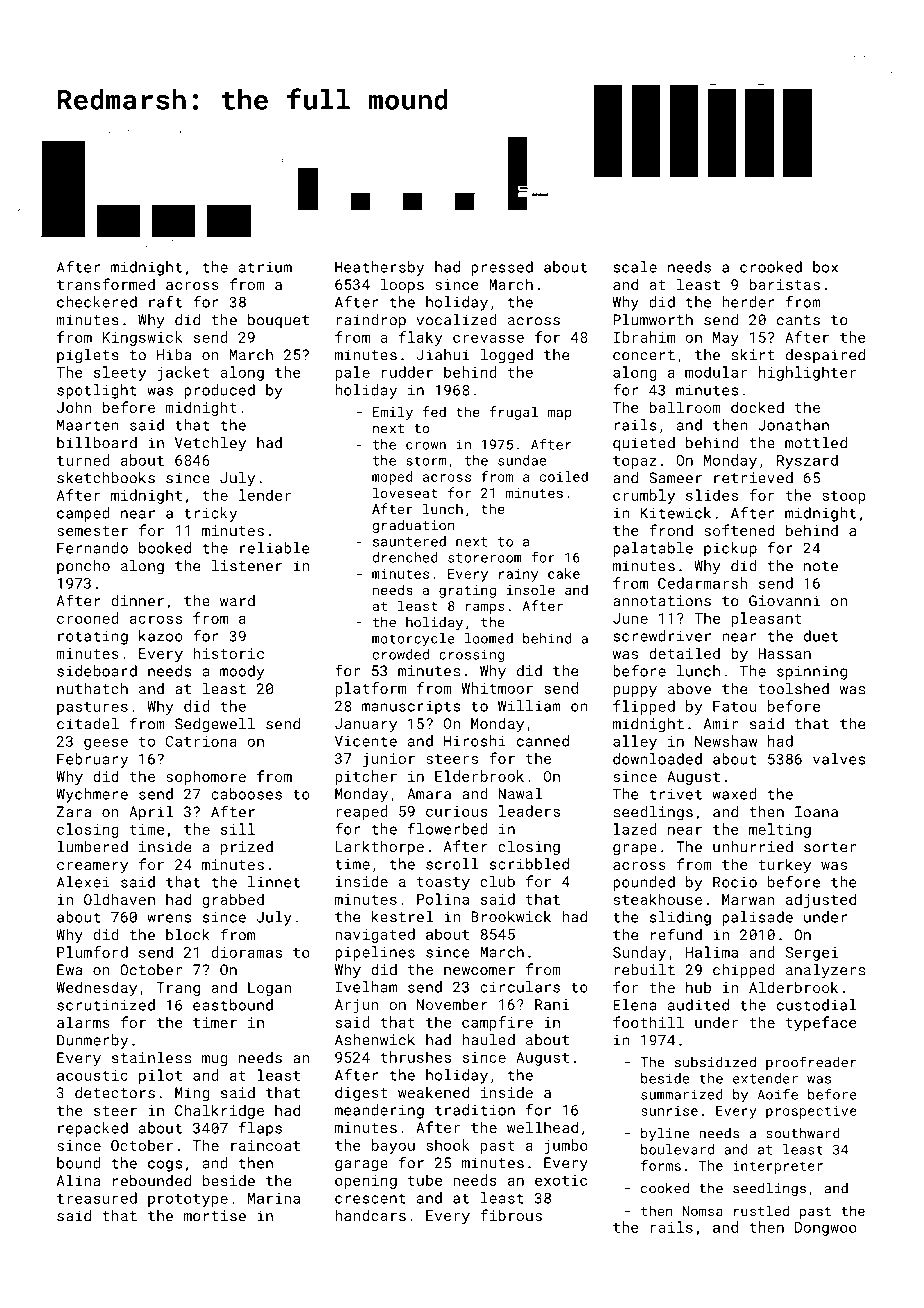 This page has height=1308, width=924. I want to click on vocalized, so click(456, 320).
